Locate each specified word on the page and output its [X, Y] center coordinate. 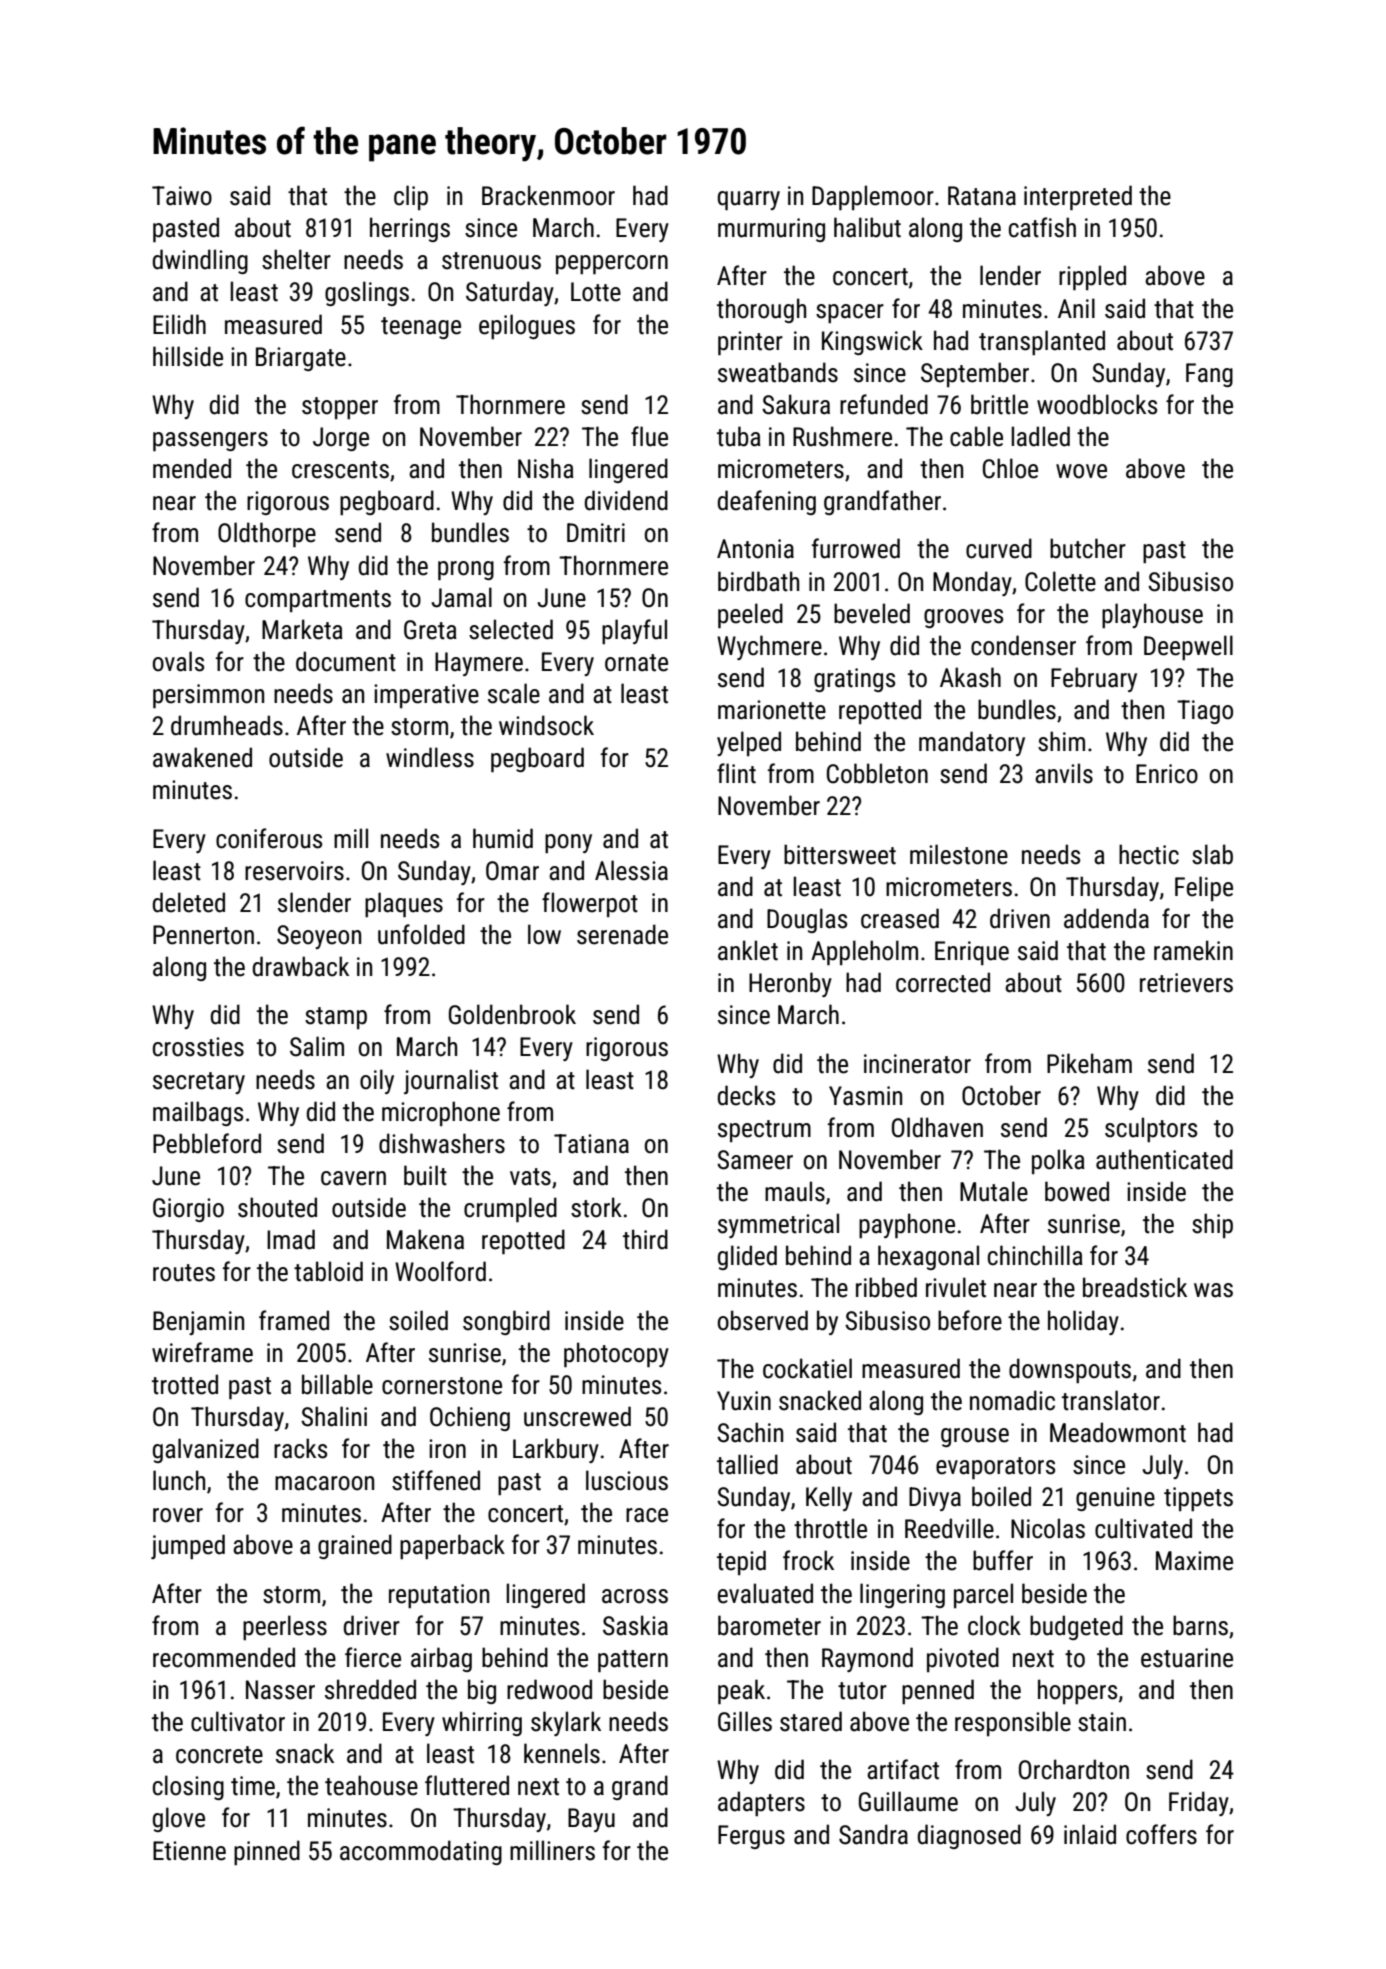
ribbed [886, 1287]
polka [1058, 1161]
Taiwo [182, 196]
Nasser [280, 1690]
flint [736, 773]
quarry [749, 200]
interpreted [1078, 197]
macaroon [324, 1483]
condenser [1023, 645]
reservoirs [294, 871]
